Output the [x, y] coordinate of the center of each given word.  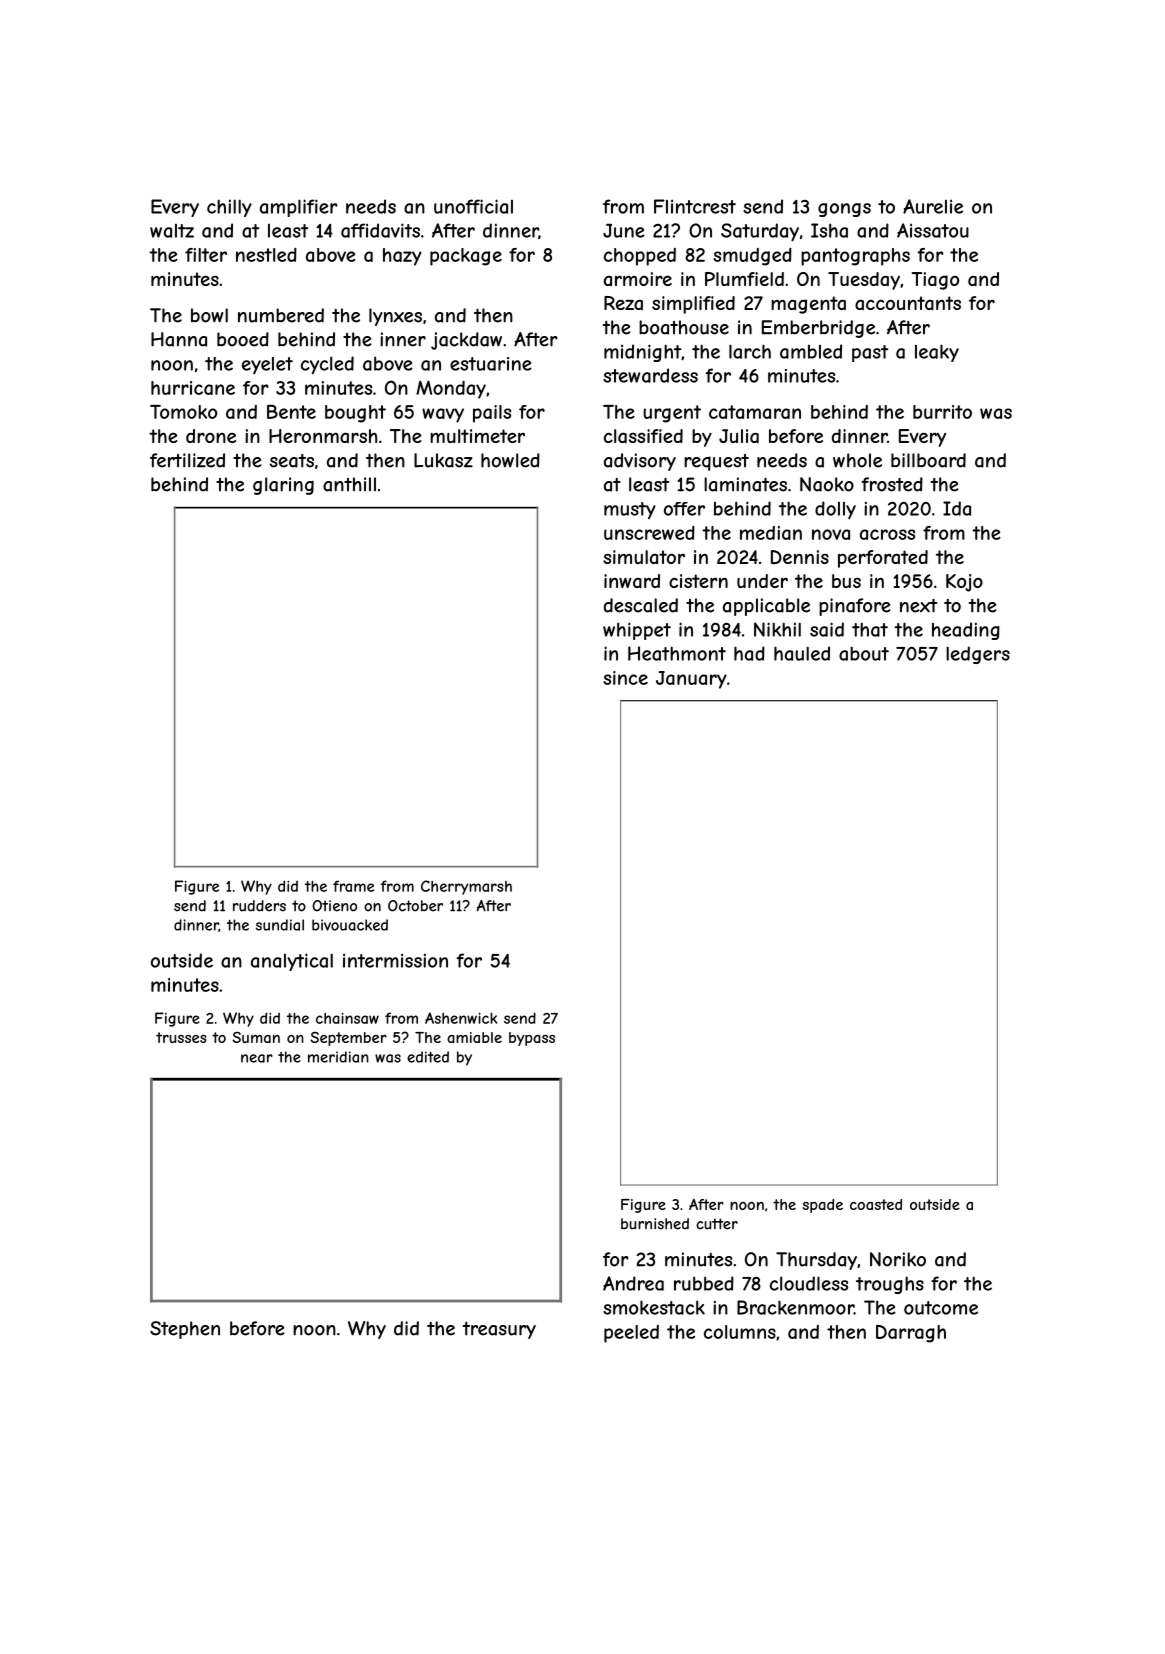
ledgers [978, 655]
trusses [181, 1037]
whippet [637, 631]
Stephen [185, 1330]
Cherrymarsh [466, 887]
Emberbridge [818, 329]
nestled [266, 255]
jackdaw [466, 341]
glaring [283, 486]
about [864, 653]
